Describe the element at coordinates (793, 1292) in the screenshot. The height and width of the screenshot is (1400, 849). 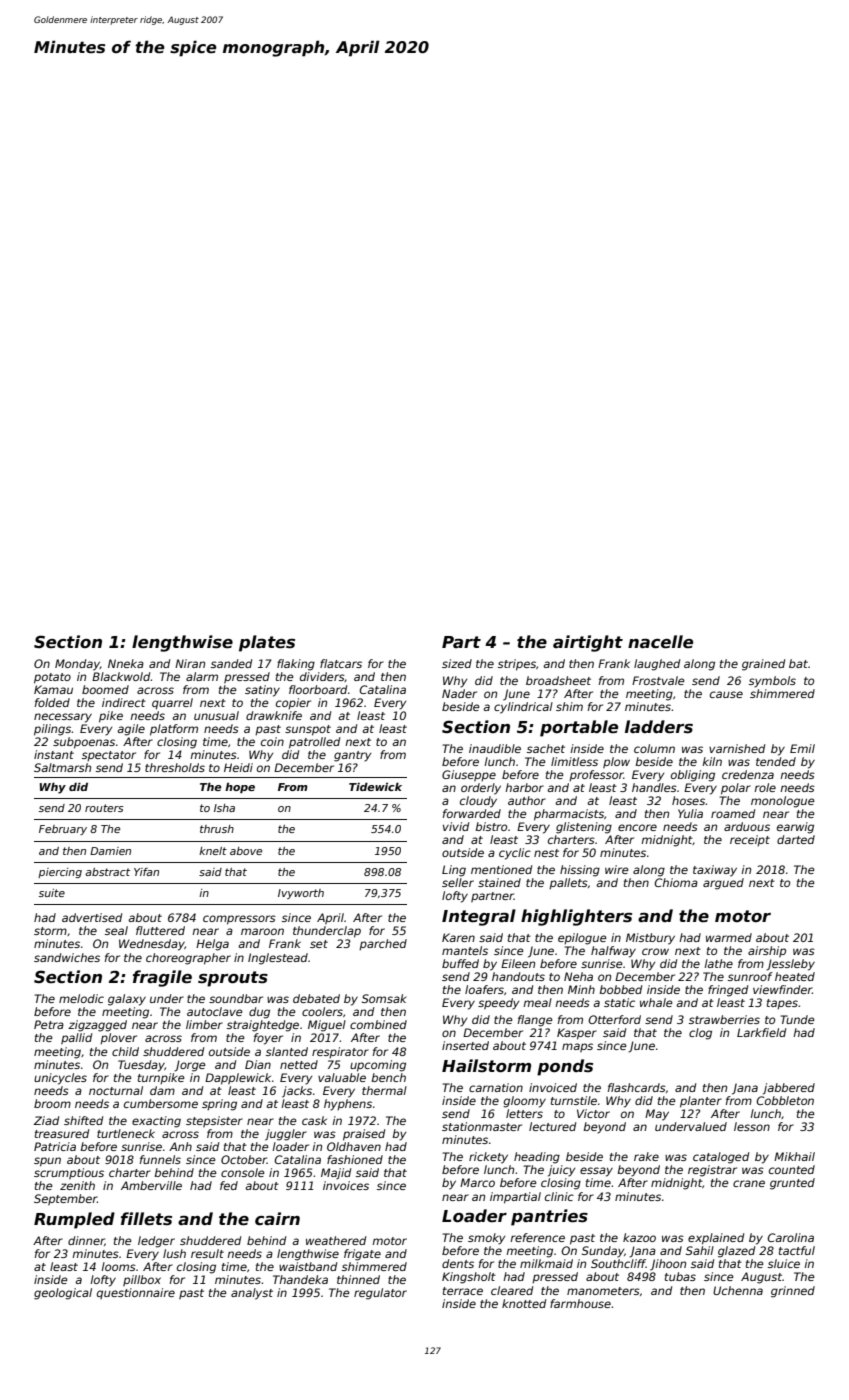
I see `grinned` at that location.
